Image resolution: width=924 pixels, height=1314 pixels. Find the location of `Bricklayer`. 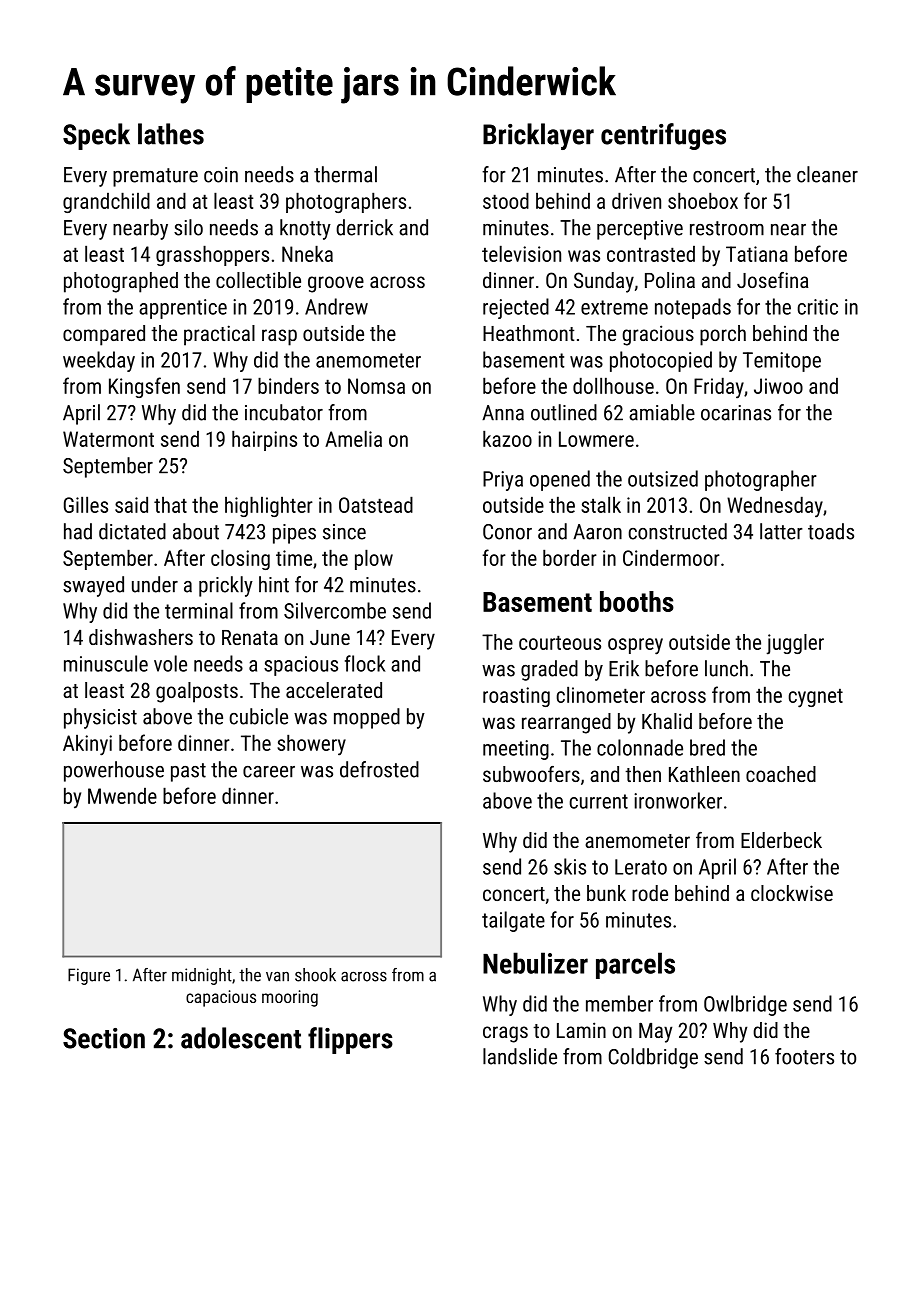

Bricklayer is located at coordinates (538, 136).
